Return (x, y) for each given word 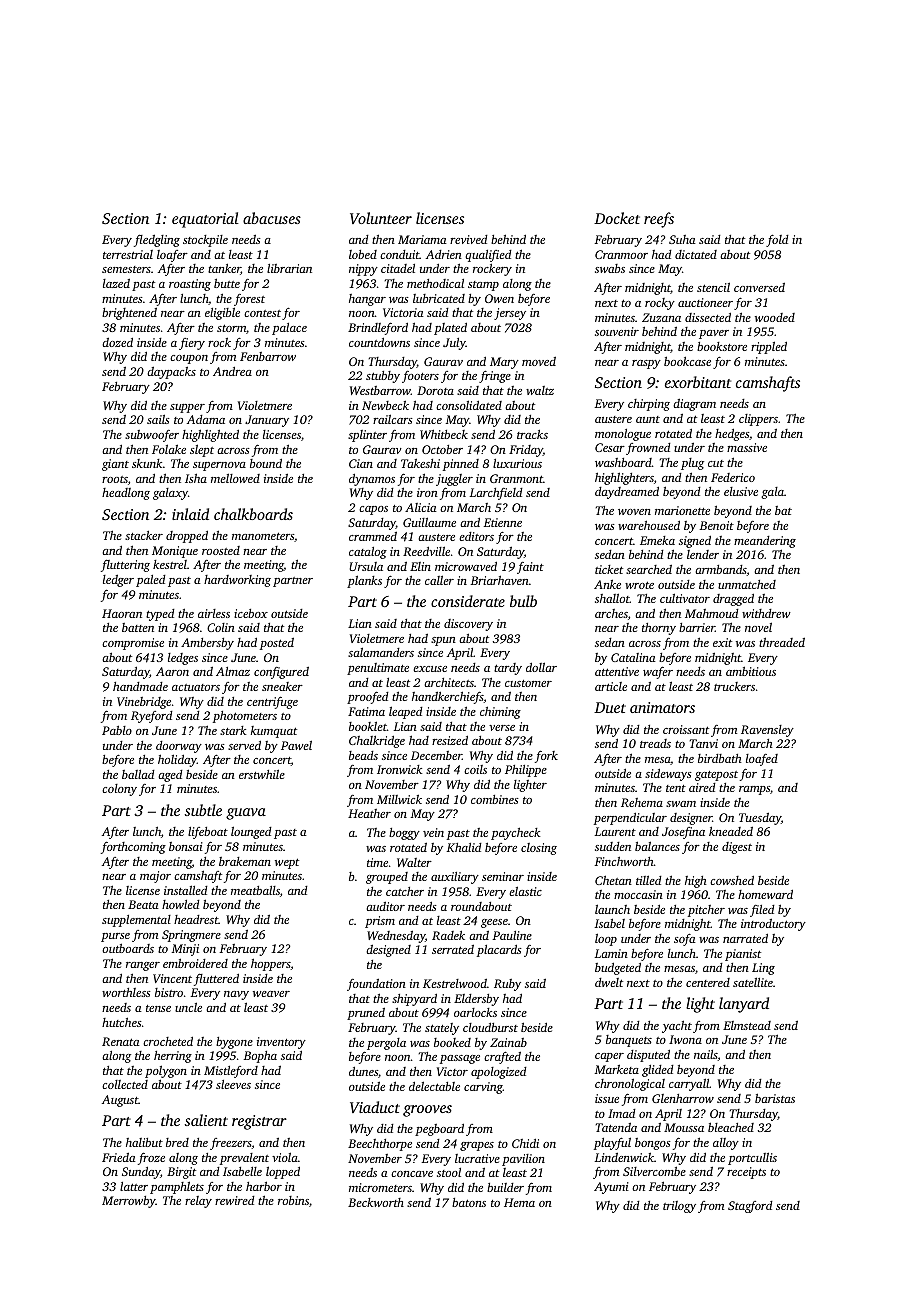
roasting (190, 285)
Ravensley (767, 731)
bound (266, 463)
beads (363, 755)
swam (681, 804)
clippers (758, 420)
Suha (682, 239)
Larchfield (496, 494)
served (244, 745)
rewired (235, 1200)
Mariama (422, 239)
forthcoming (133, 847)
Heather (369, 813)
